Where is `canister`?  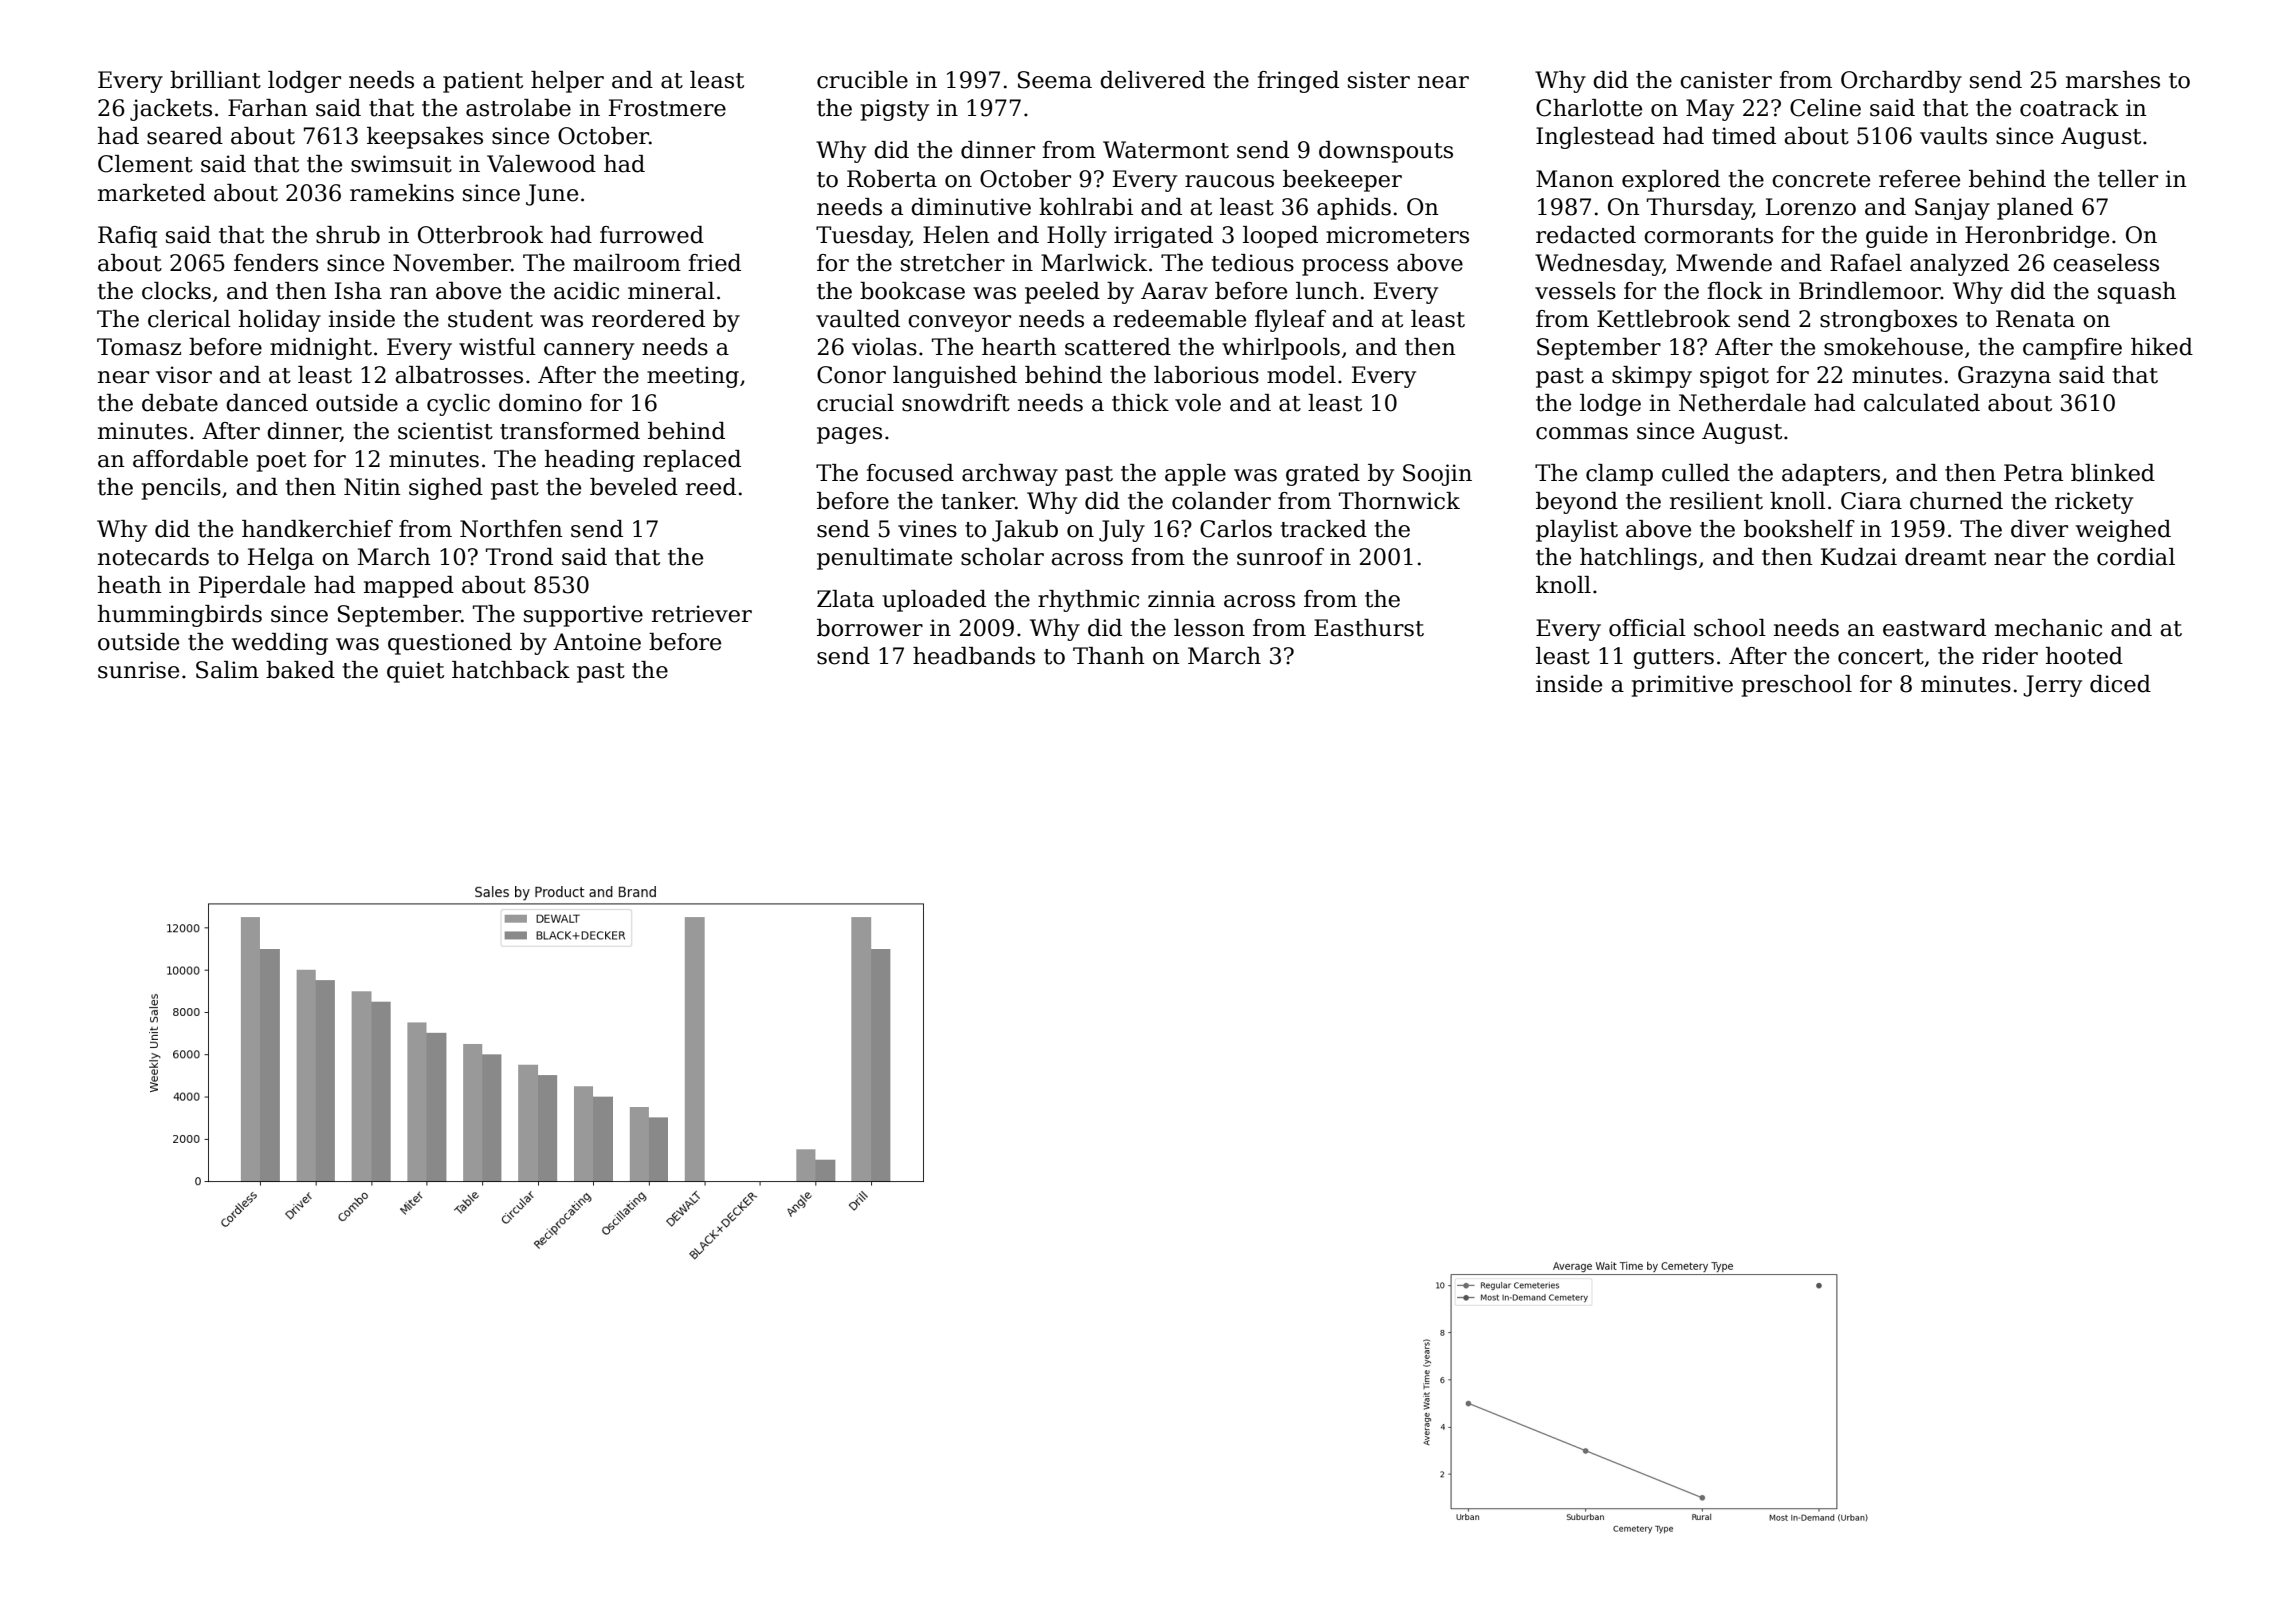
canister is located at coordinates (1726, 80).
